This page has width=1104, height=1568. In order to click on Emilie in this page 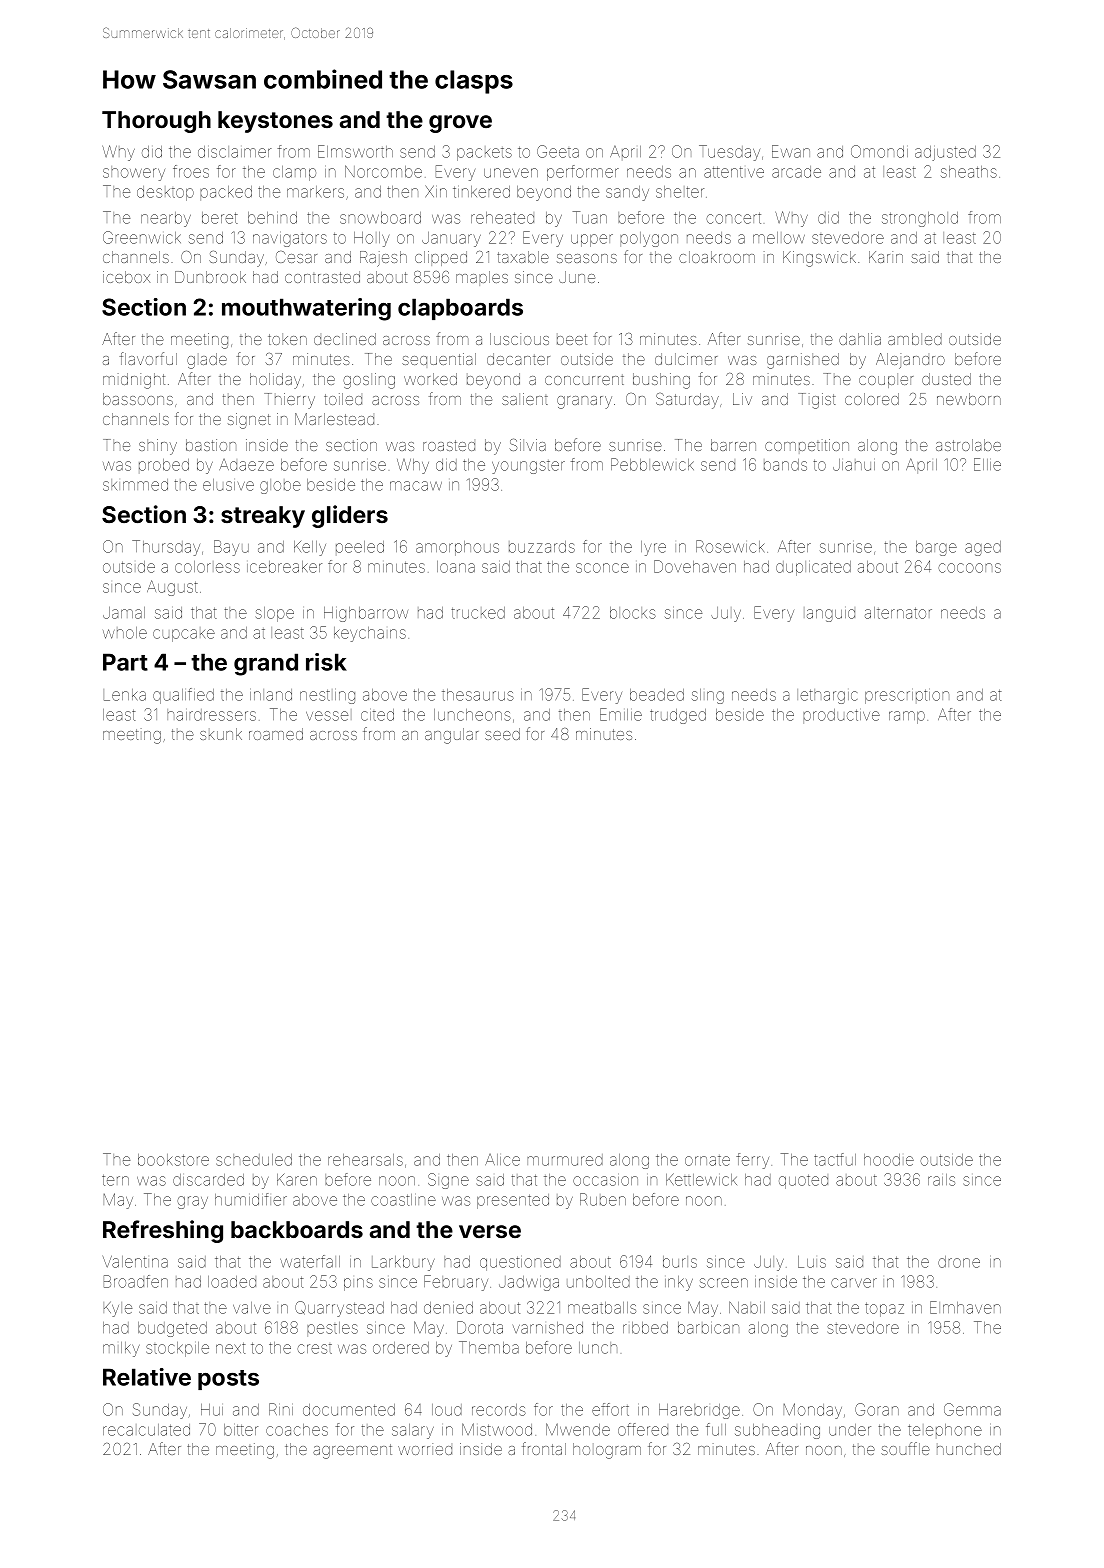, I will do `click(621, 714)`.
